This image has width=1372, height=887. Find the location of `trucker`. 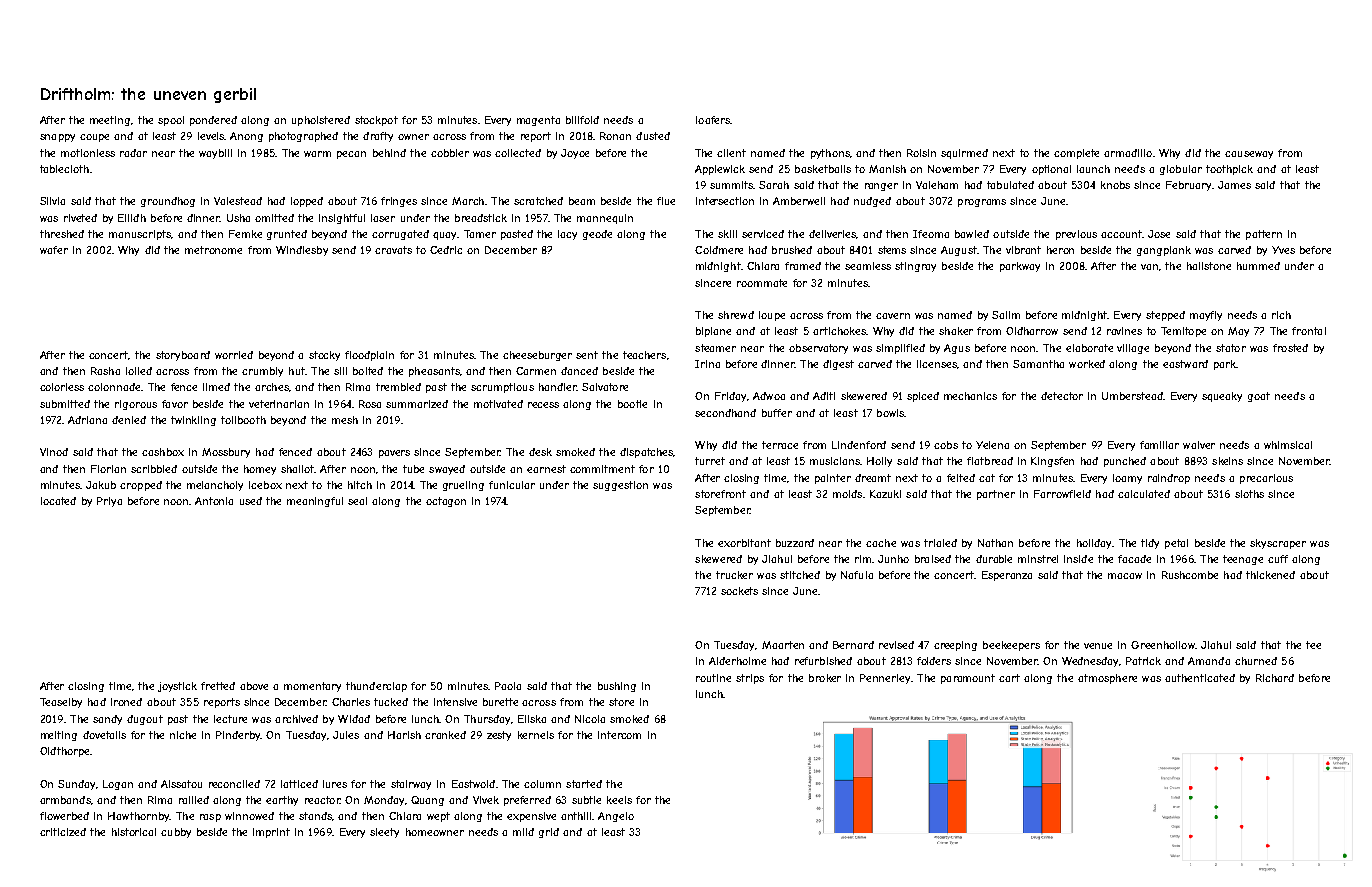

trucker is located at coordinates (734, 575).
